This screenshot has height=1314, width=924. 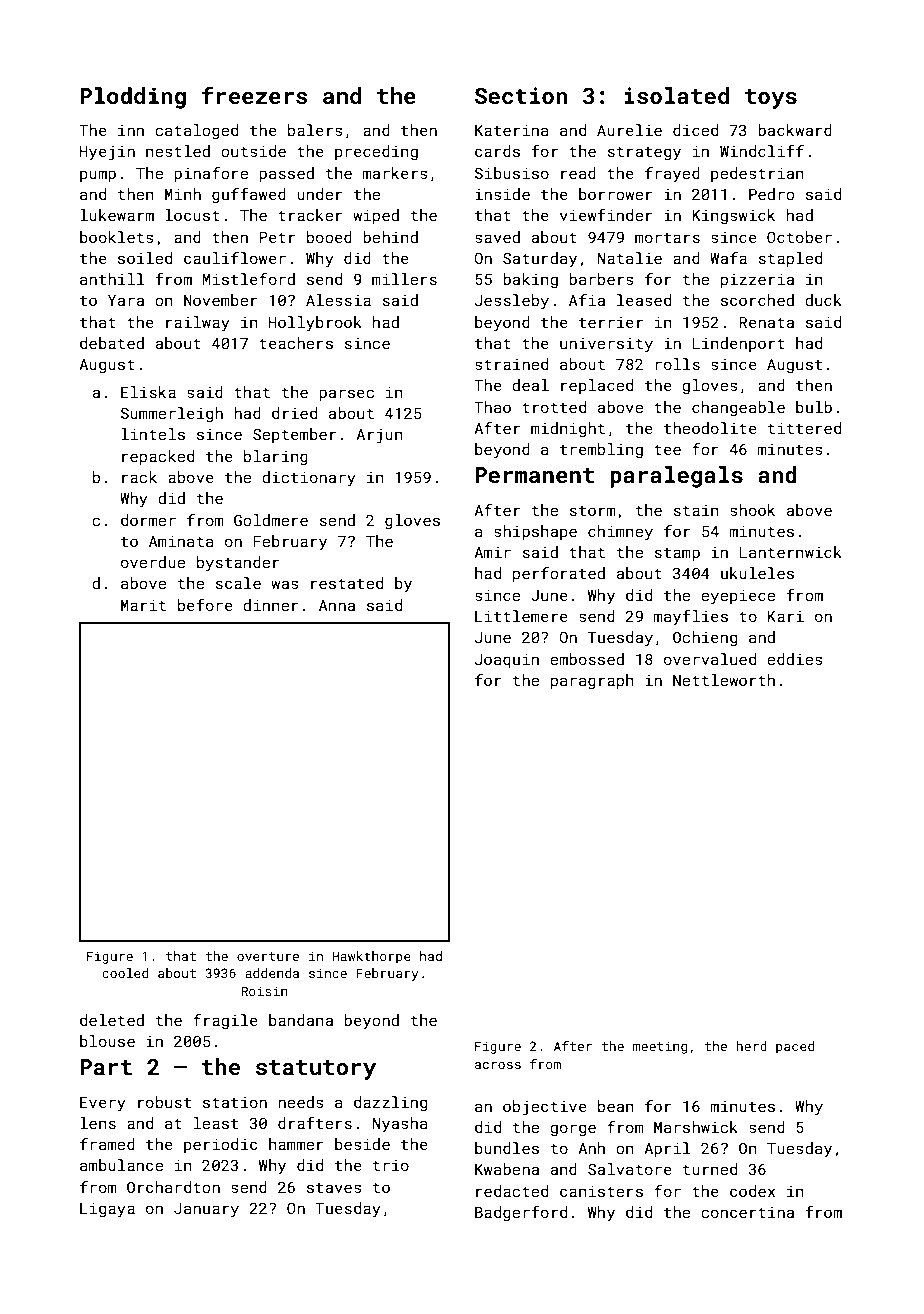 I want to click on Pedro, so click(x=771, y=194).
